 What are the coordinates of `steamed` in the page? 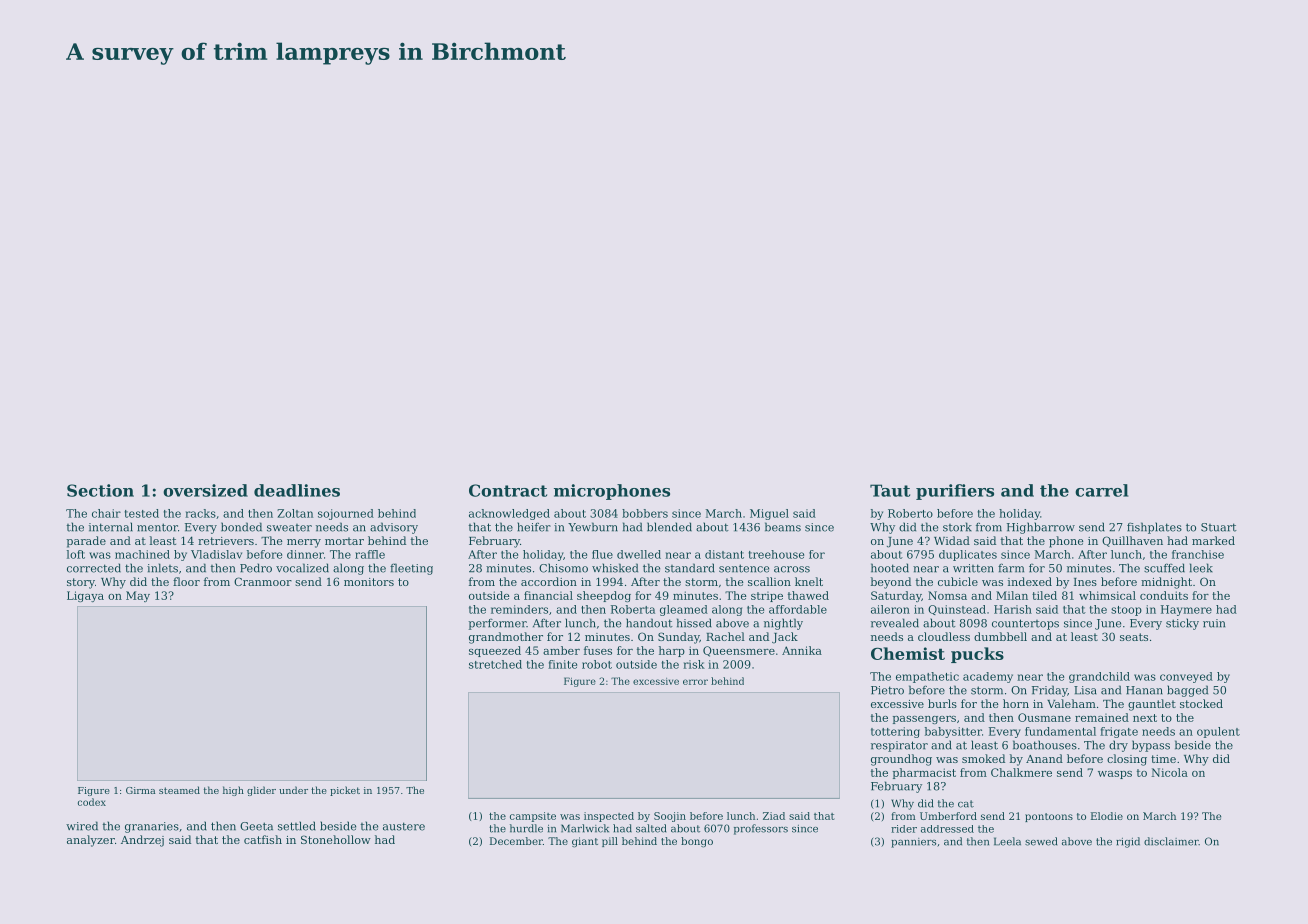 It's located at (179, 790).
